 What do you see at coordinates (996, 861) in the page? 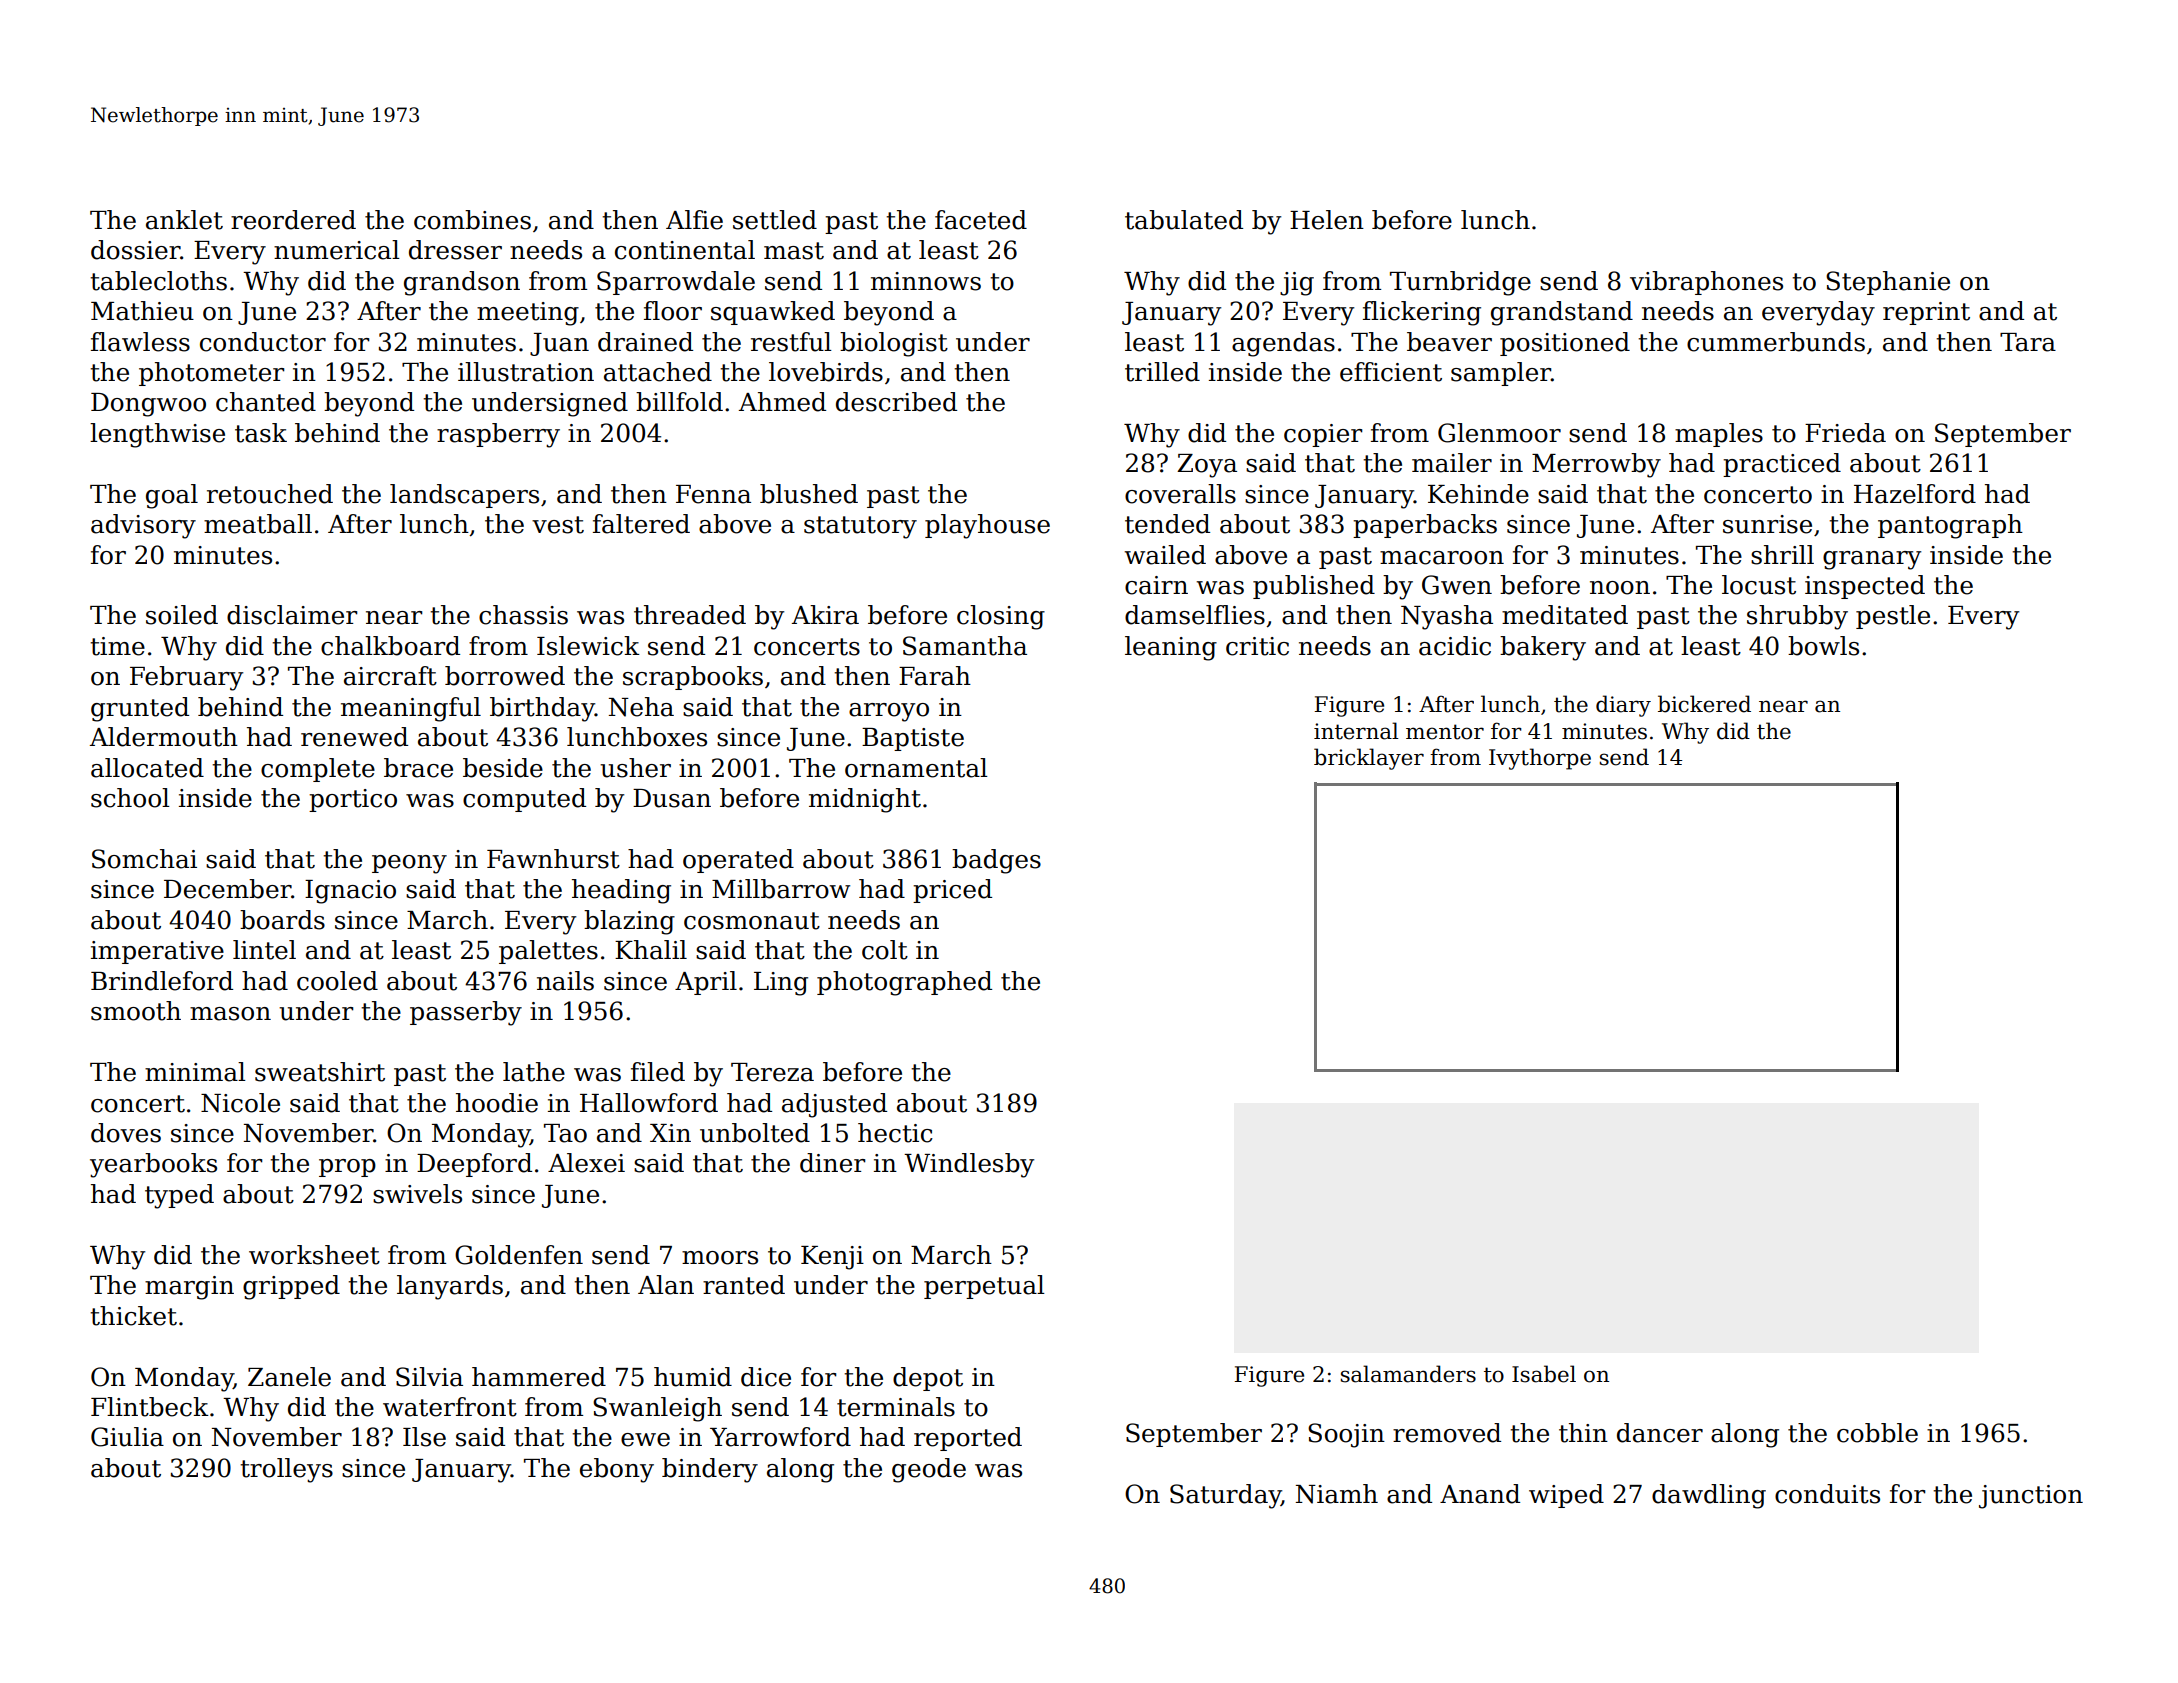
I see `badges` at bounding box center [996, 861].
